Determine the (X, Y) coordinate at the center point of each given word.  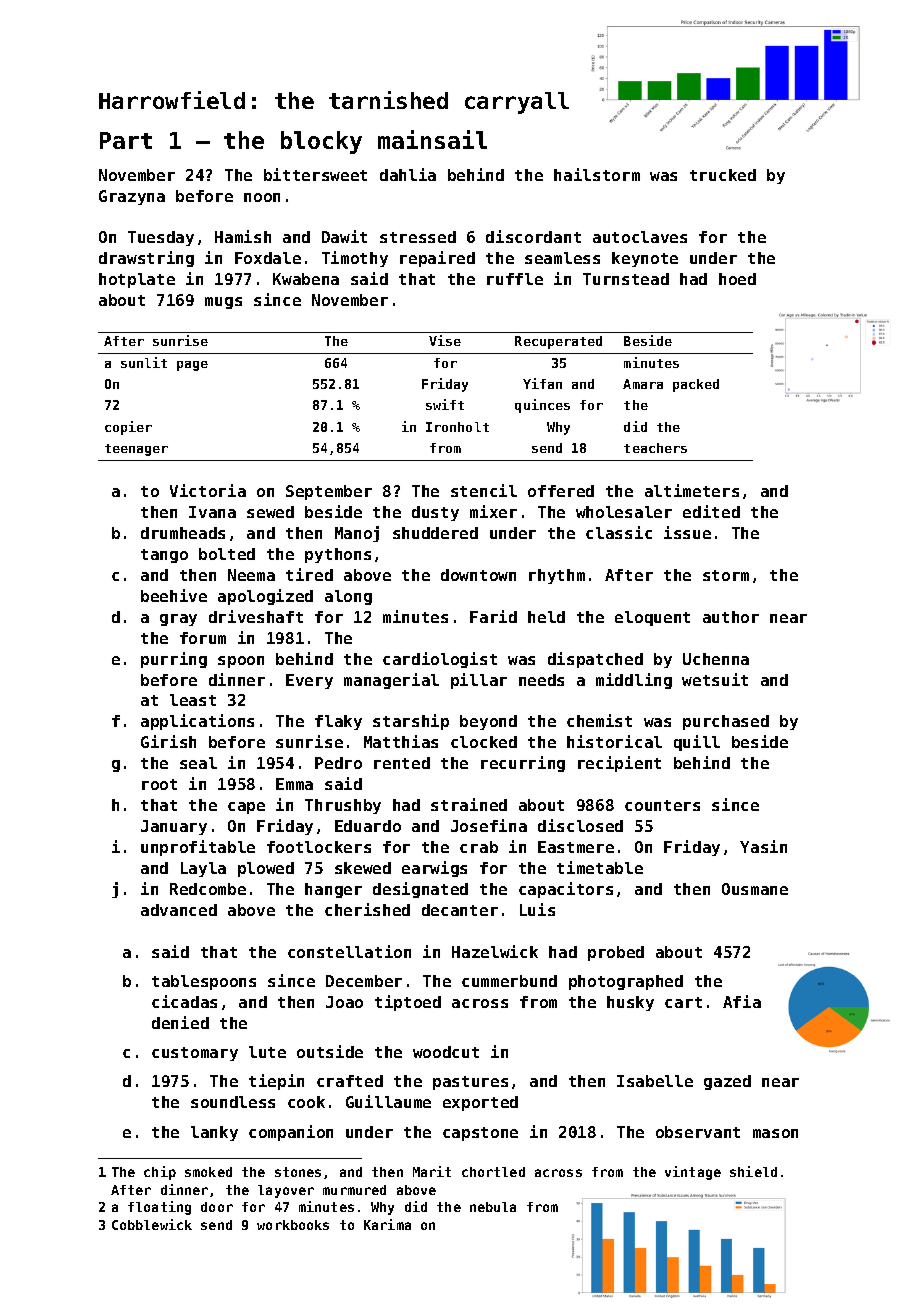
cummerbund (509, 981)
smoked (208, 1172)
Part (126, 140)
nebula (493, 1207)
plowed (266, 869)
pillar (479, 681)
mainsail (432, 139)
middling (634, 681)
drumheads (183, 533)
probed (616, 953)
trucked (723, 175)
